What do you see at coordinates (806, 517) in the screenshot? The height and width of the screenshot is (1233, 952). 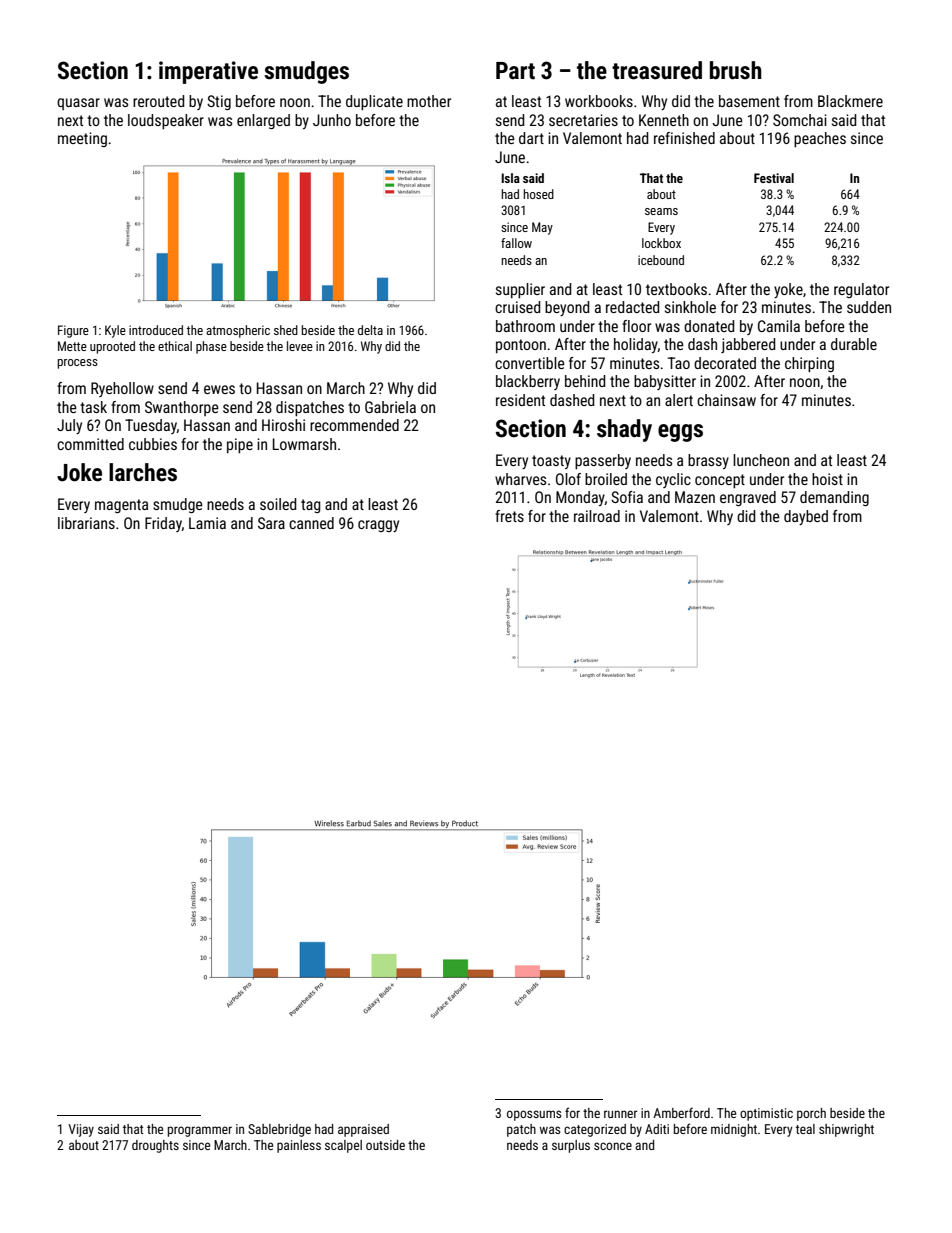 I see `daybed` at bounding box center [806, 517].
